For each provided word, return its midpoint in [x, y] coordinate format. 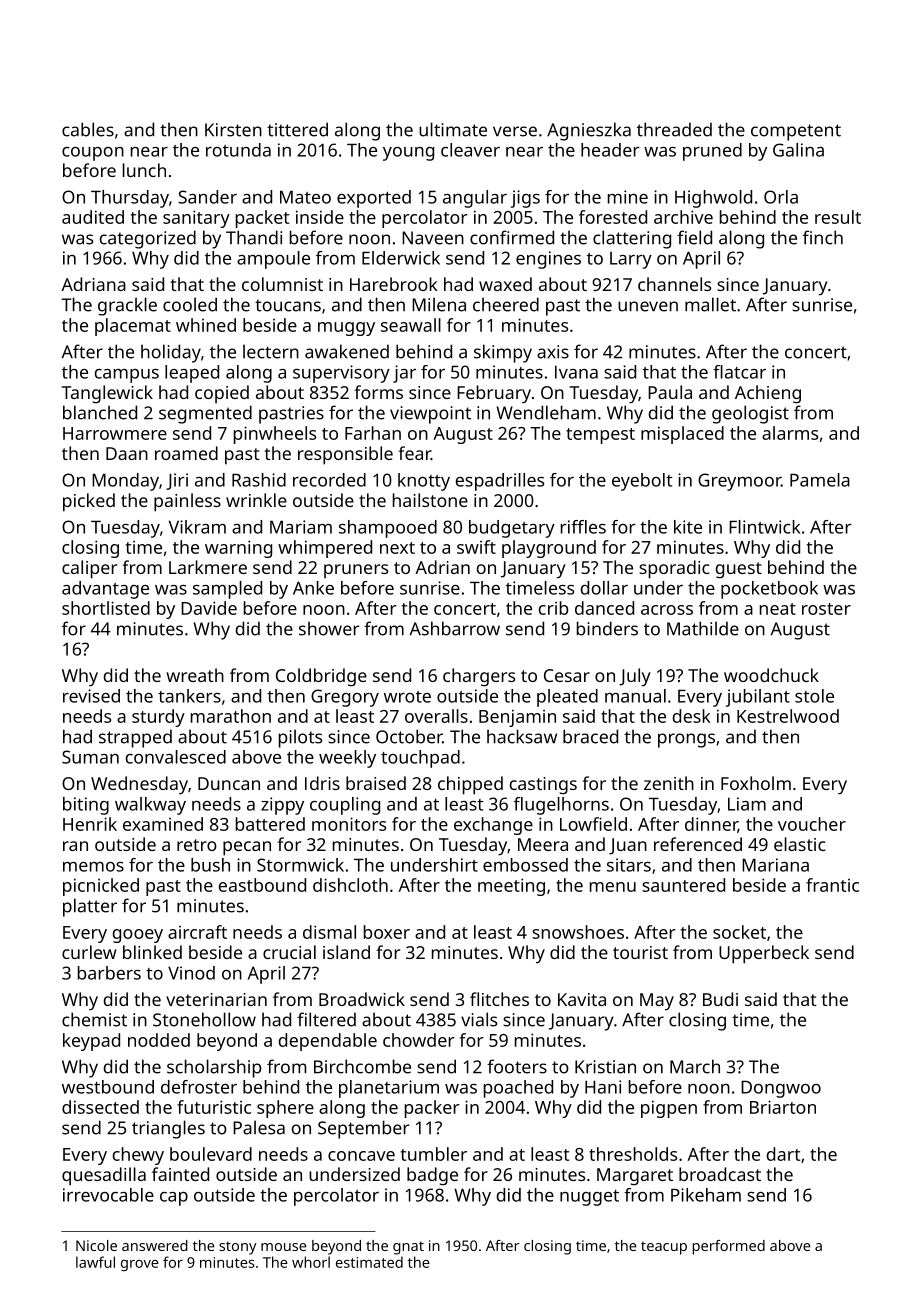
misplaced [682, 435]
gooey [138, 936]
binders [607, 628]
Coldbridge [321, 677]
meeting [511, 887]
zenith [669, 783]
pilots [300, 738]
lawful [95, 1262]
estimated [369, 1262]
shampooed [388, 529]
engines [548, 260]
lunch [144, 170]
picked [89, 502]
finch [823, 237]
